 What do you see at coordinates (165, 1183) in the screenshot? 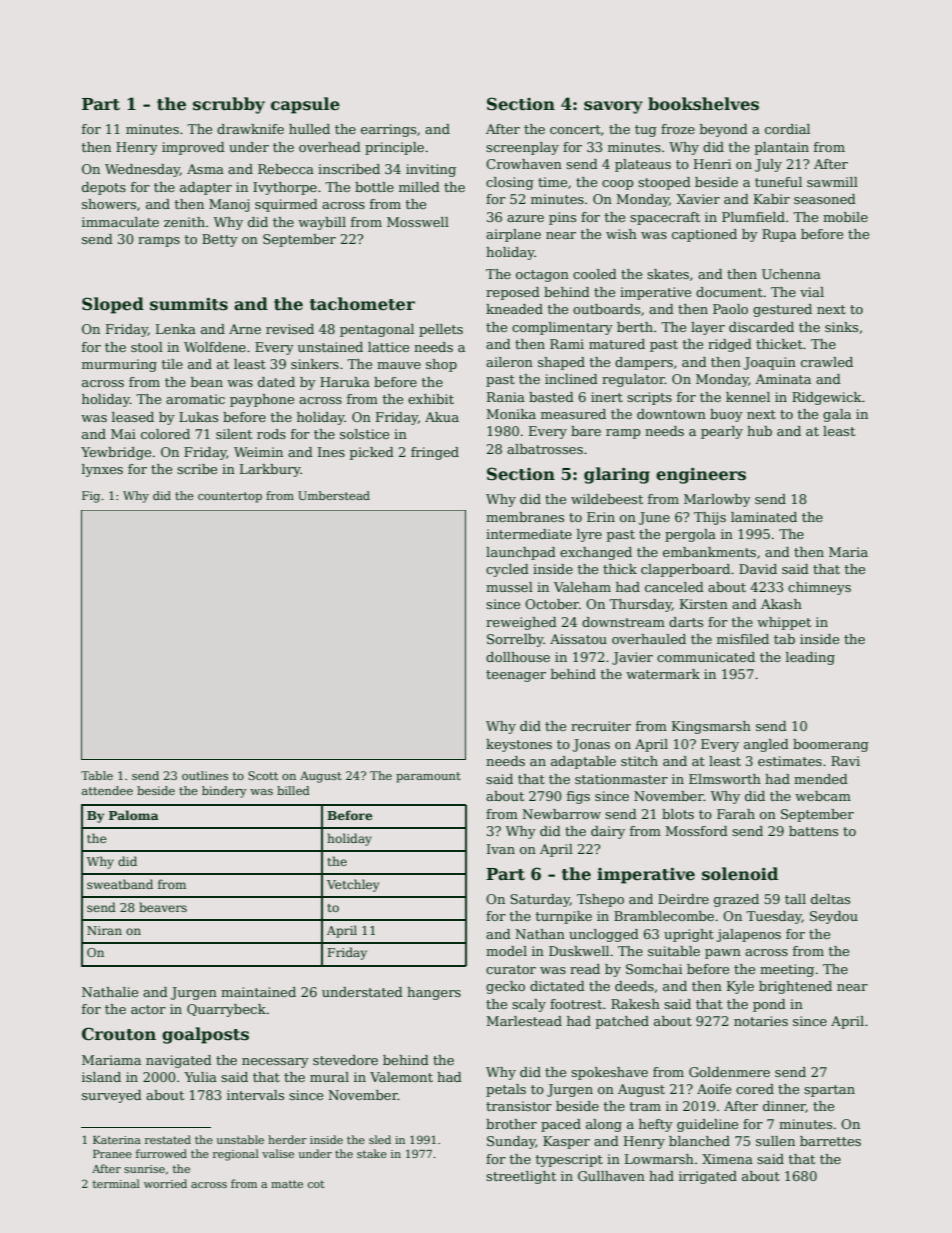
I see `worried` at bounding box center [165, 1183].
